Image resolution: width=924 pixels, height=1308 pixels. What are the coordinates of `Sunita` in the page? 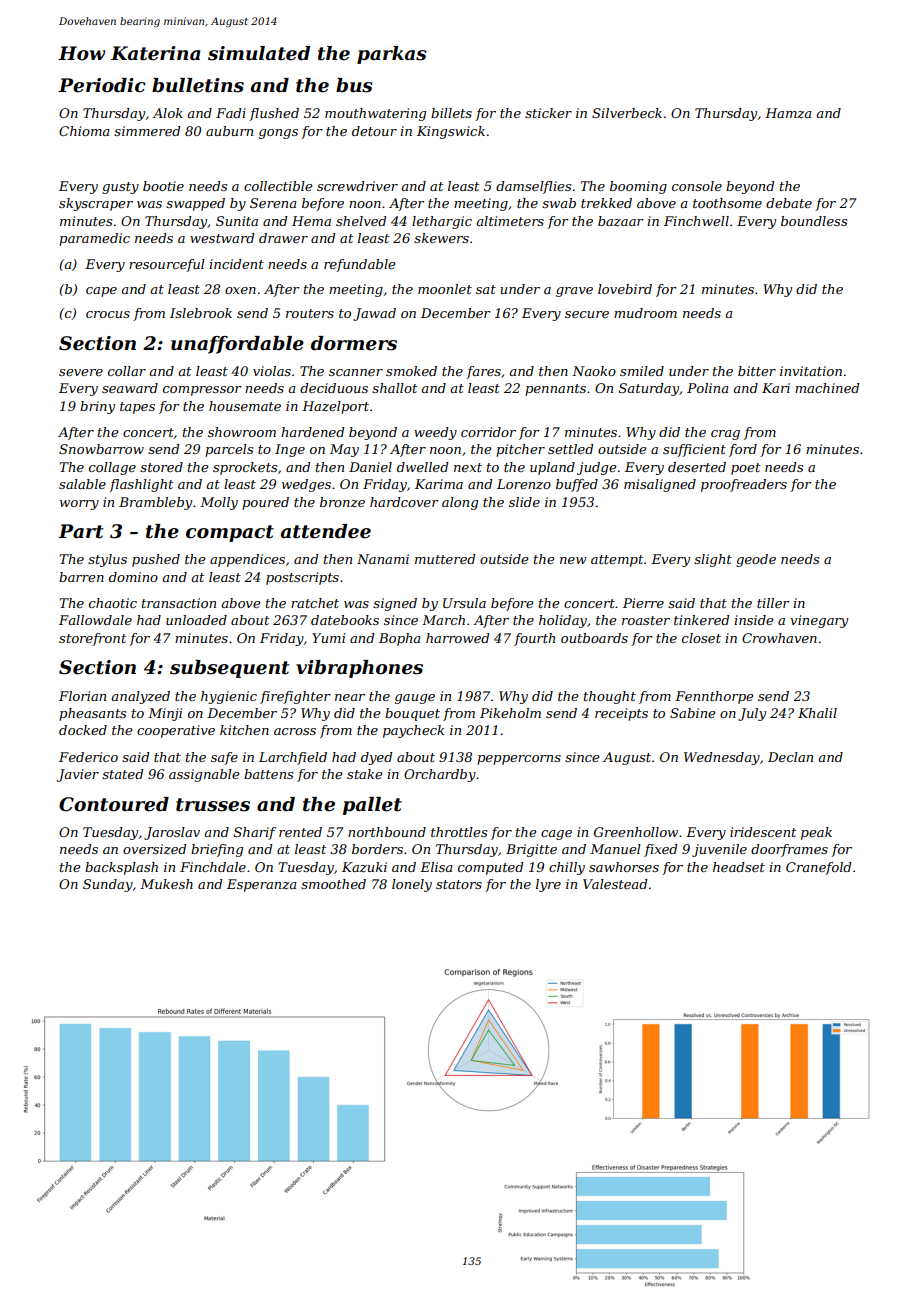 It's located at (237, 221).
